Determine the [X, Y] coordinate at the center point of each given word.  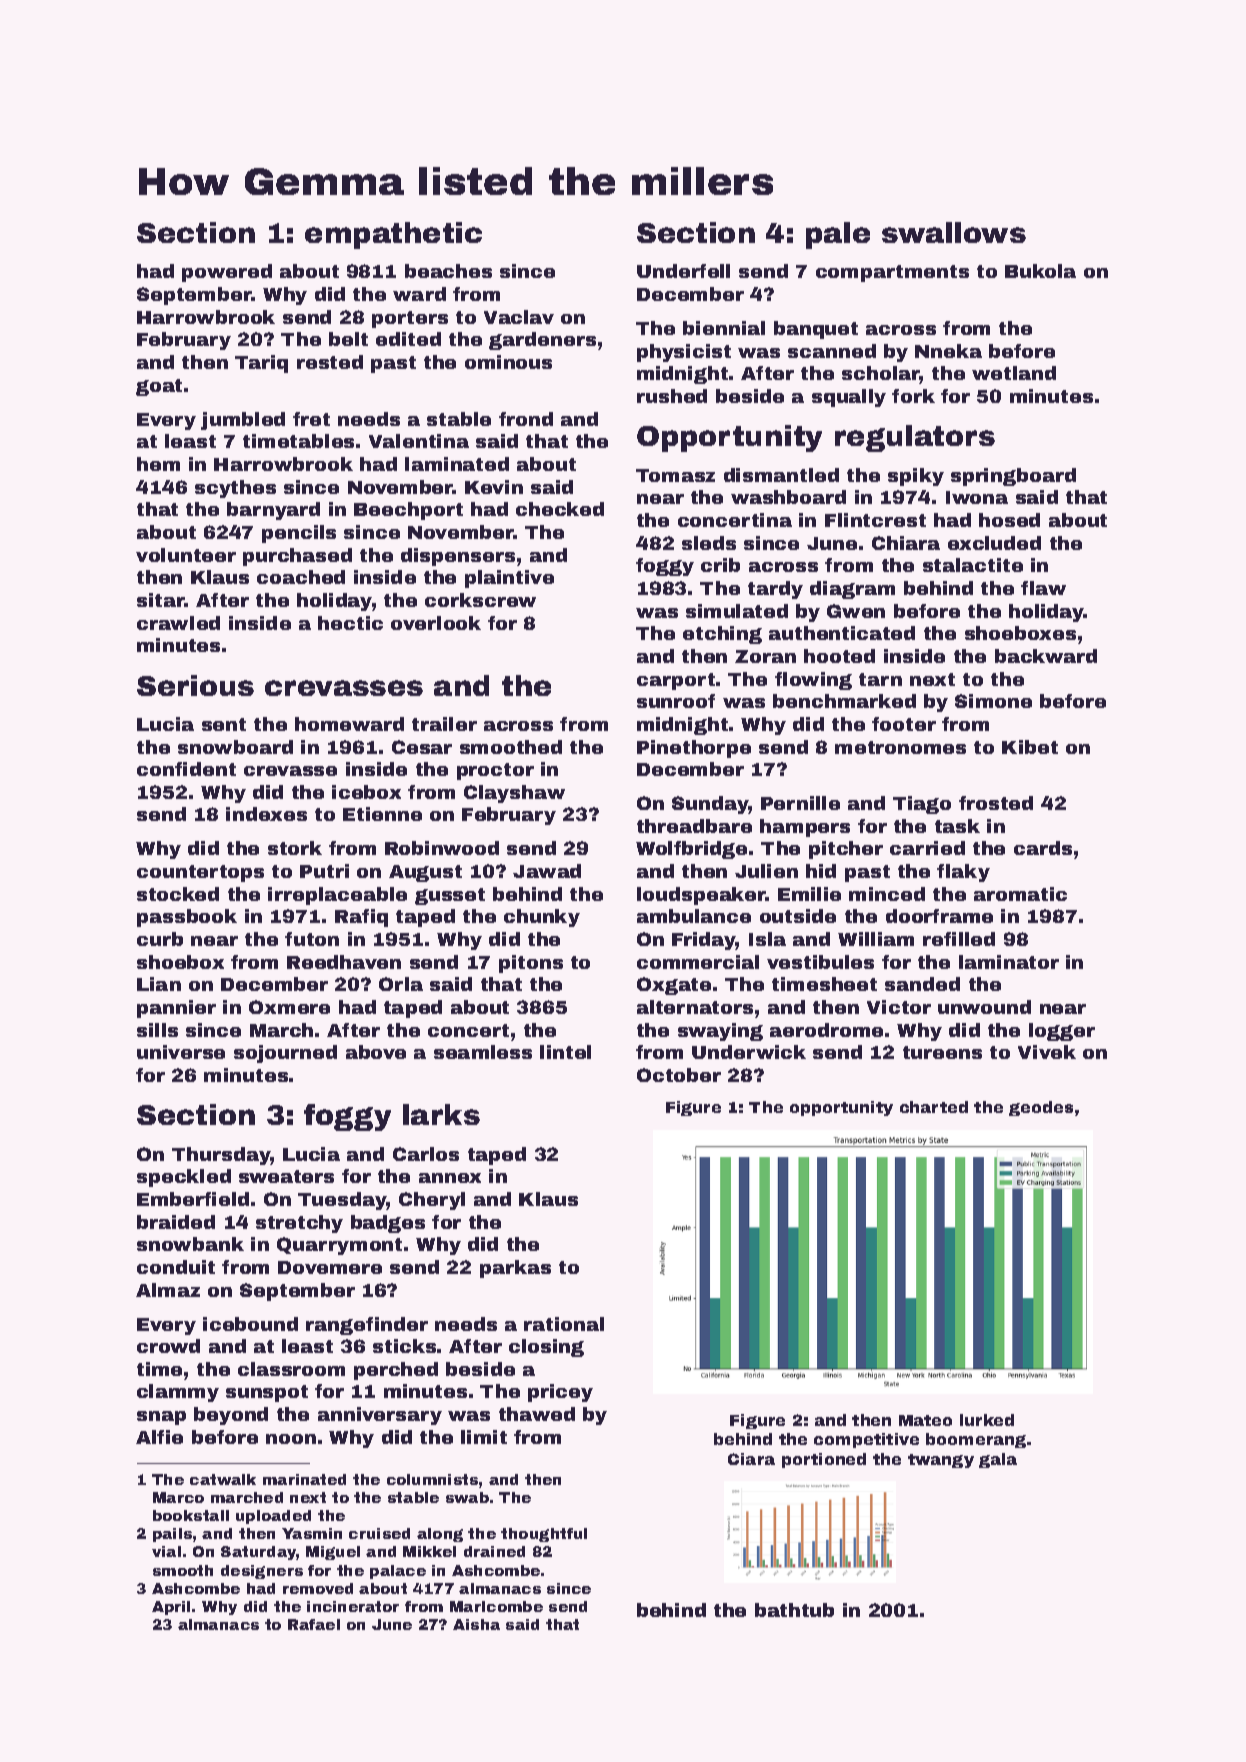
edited [408, 339]
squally [849, 398]
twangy [941, 1461]
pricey [560, 1393]
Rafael [314, 1624]
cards [1043, 848]
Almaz [168, 1290]
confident [186, 769]
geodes [1041, 1108]
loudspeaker [701, 896]
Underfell [683, 271]
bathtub [794, 1610]
